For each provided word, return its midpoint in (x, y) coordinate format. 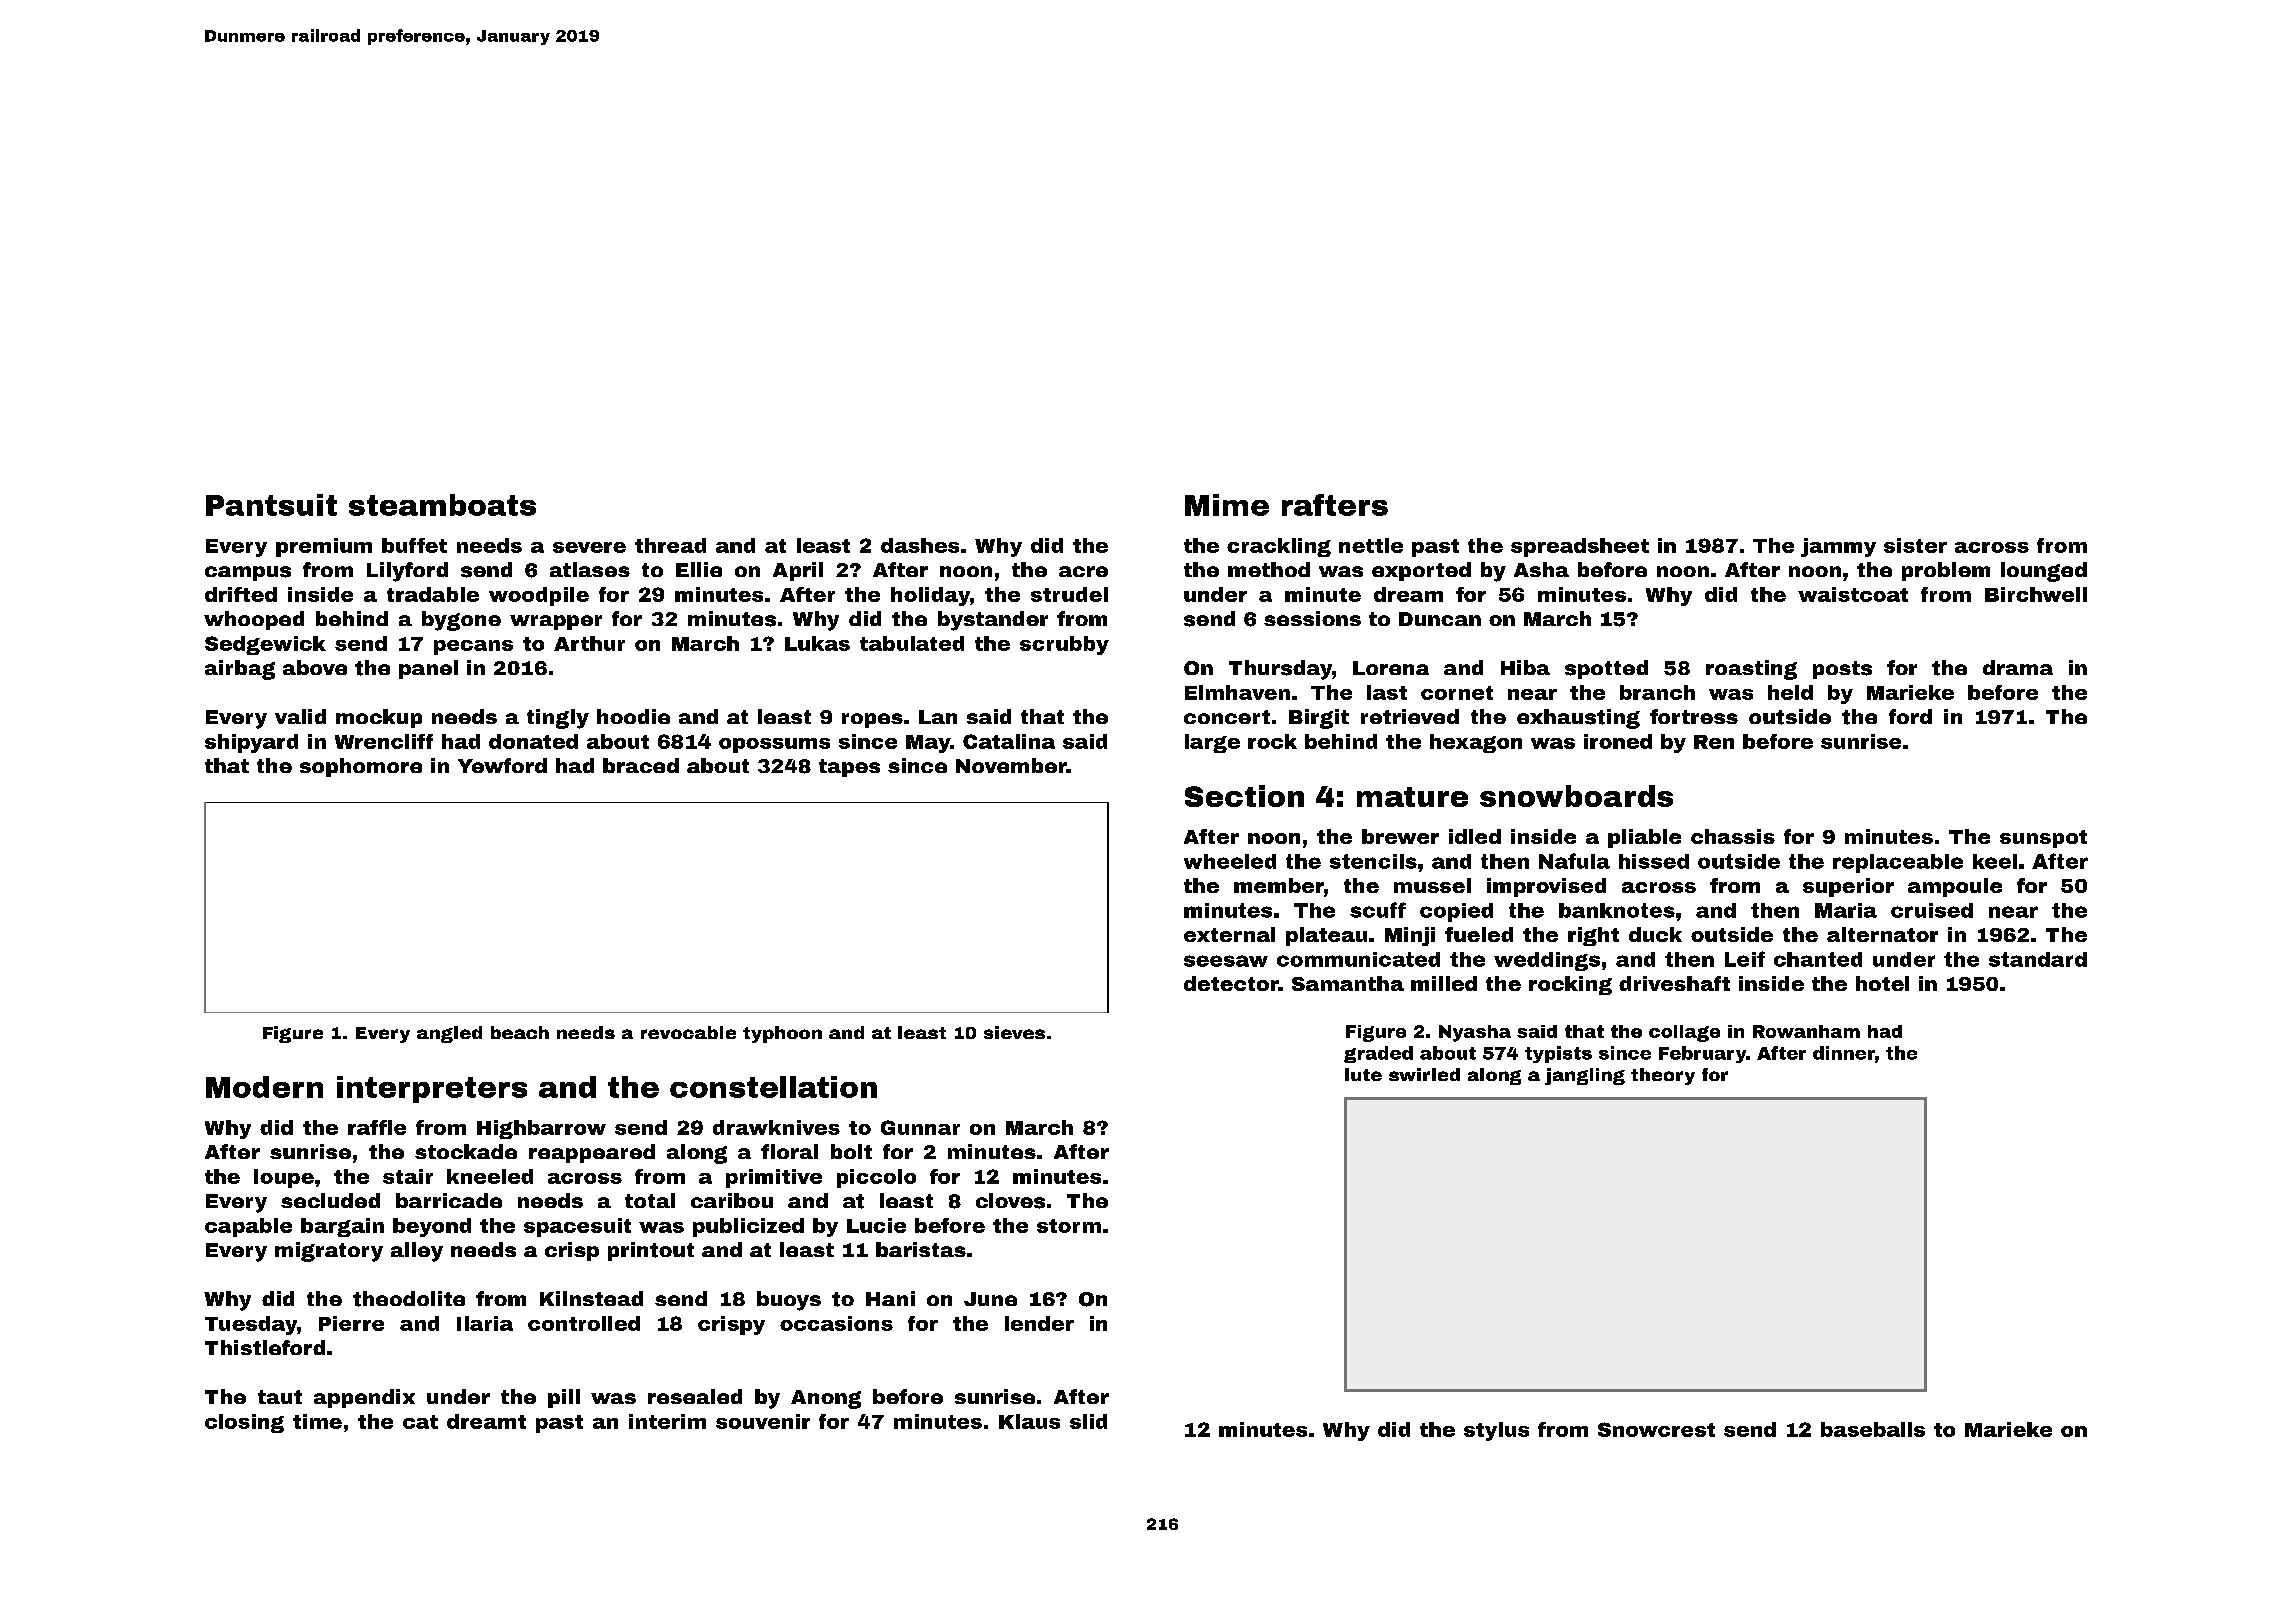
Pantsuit (271, 505)
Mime (1227, 505)
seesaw (1226, 961)
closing (244, 1423)
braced (641, 765)
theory (1663, 1076)
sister (1915, 545)
